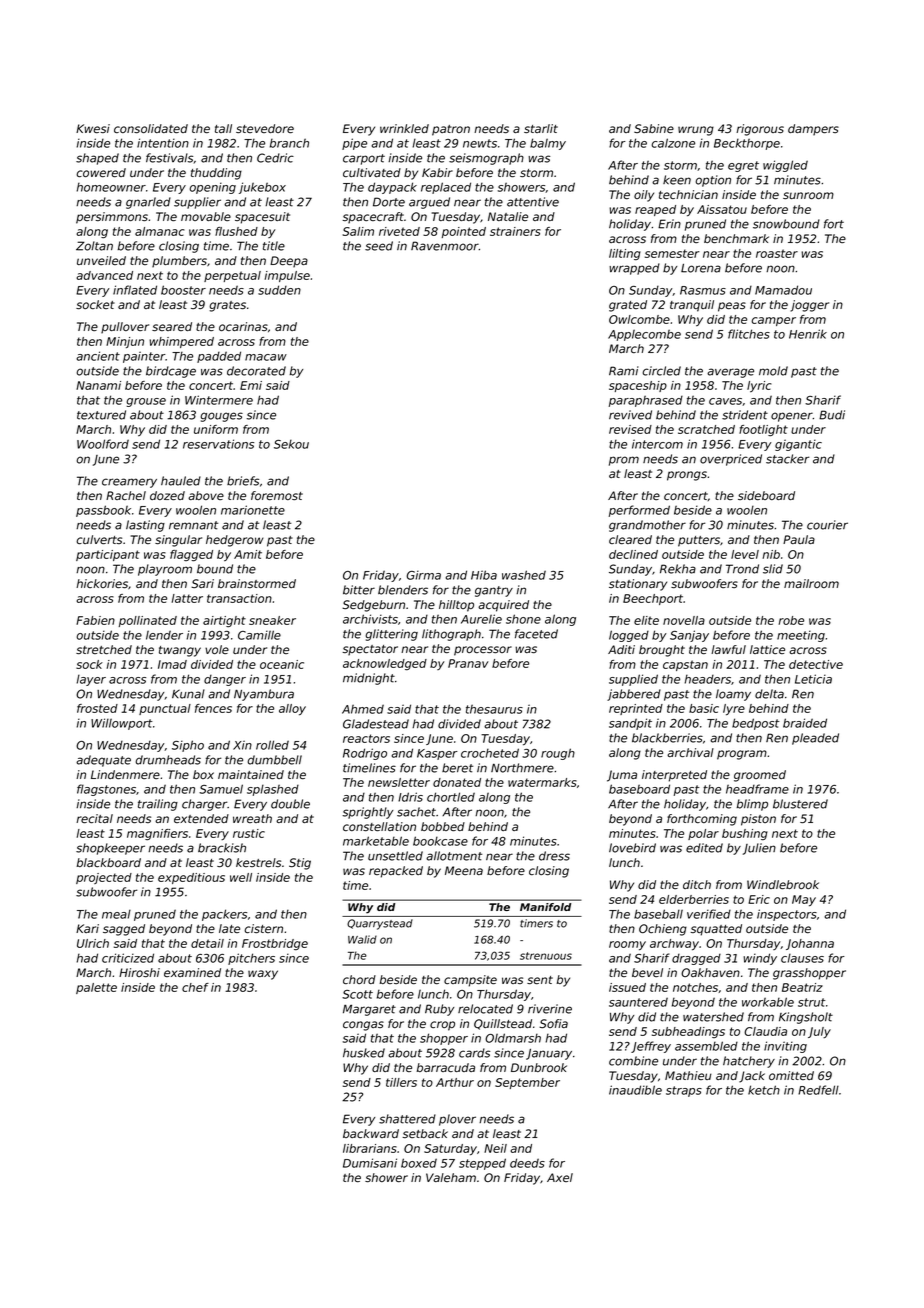 This page has height=1308, width=924. I want to click on wrinkled, so click(404, 128).
